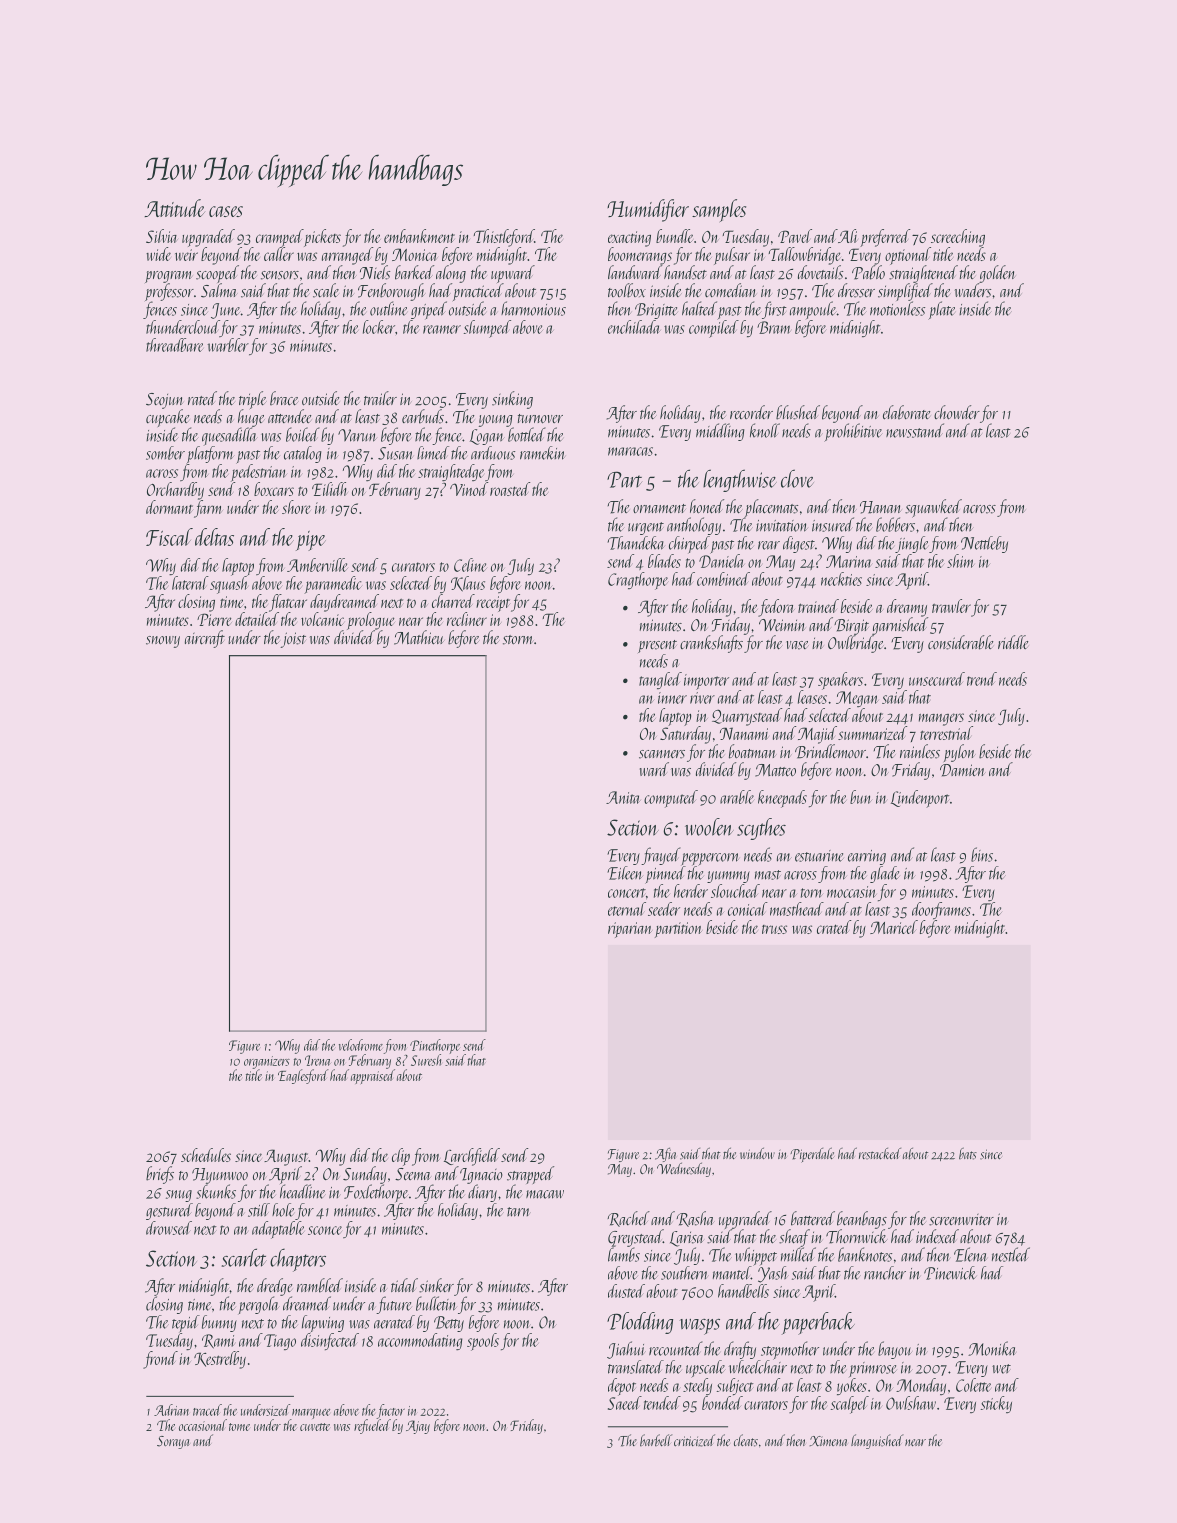 Image resolution: width=1177 pixels, height=1523 pixels. What do you see at coordinates (774, 929) in the document?
I see `truss` at bounding box center [774, 929].
